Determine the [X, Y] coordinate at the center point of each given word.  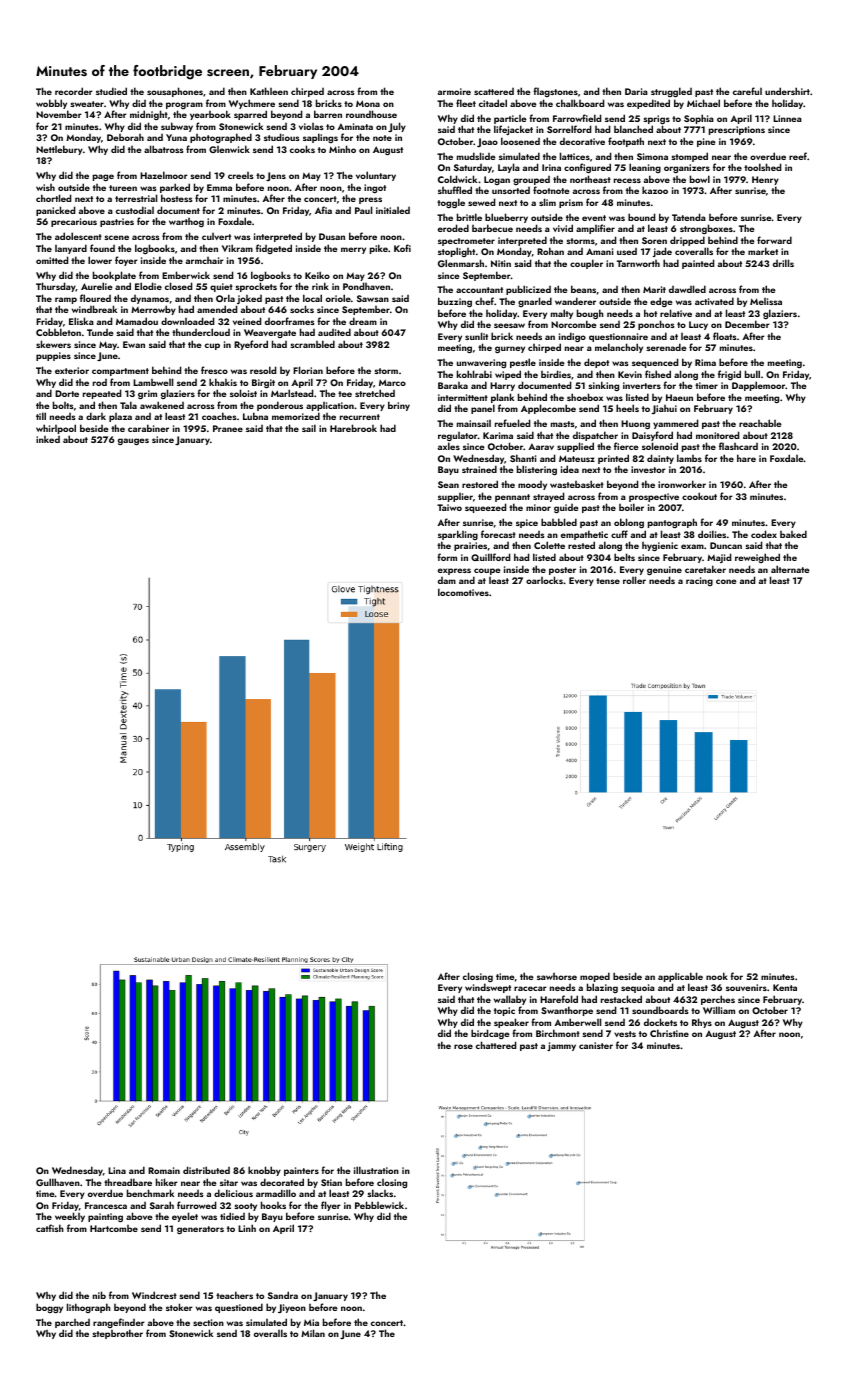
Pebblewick [379, 1205]
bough [590, 314]
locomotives [463, 592]
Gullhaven [58, 1182]
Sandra [283, 1295]
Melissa [766, 301]
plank [502, 398]
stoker [179, 1307]
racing [699, 581]
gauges [133, 441]
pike [379, 249]
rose [463, 1046]
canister [596, 1045]
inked [48, 439]
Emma [219, 187]
